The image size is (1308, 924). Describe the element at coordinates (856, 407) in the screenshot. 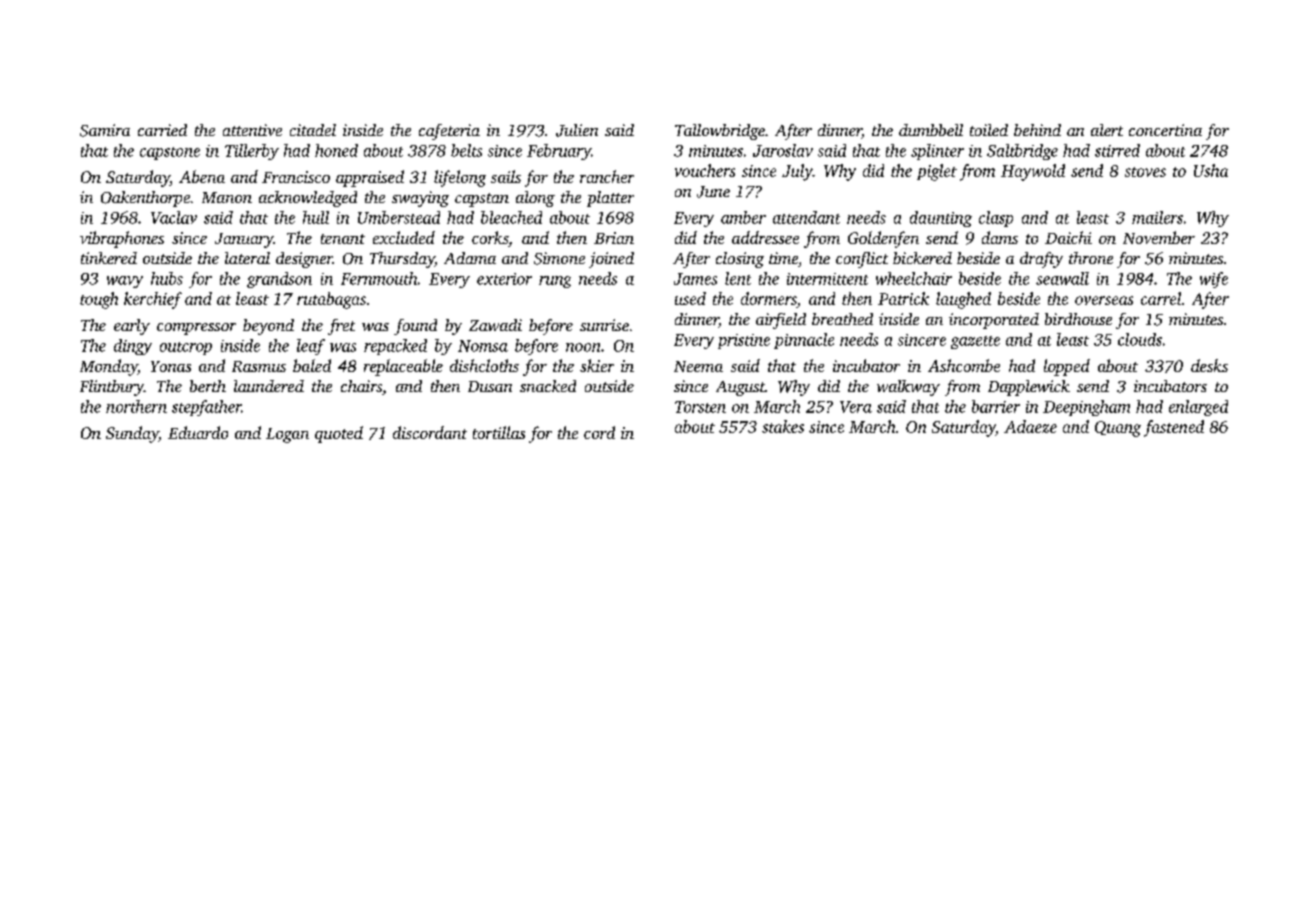

I see `Vera` at that location.
